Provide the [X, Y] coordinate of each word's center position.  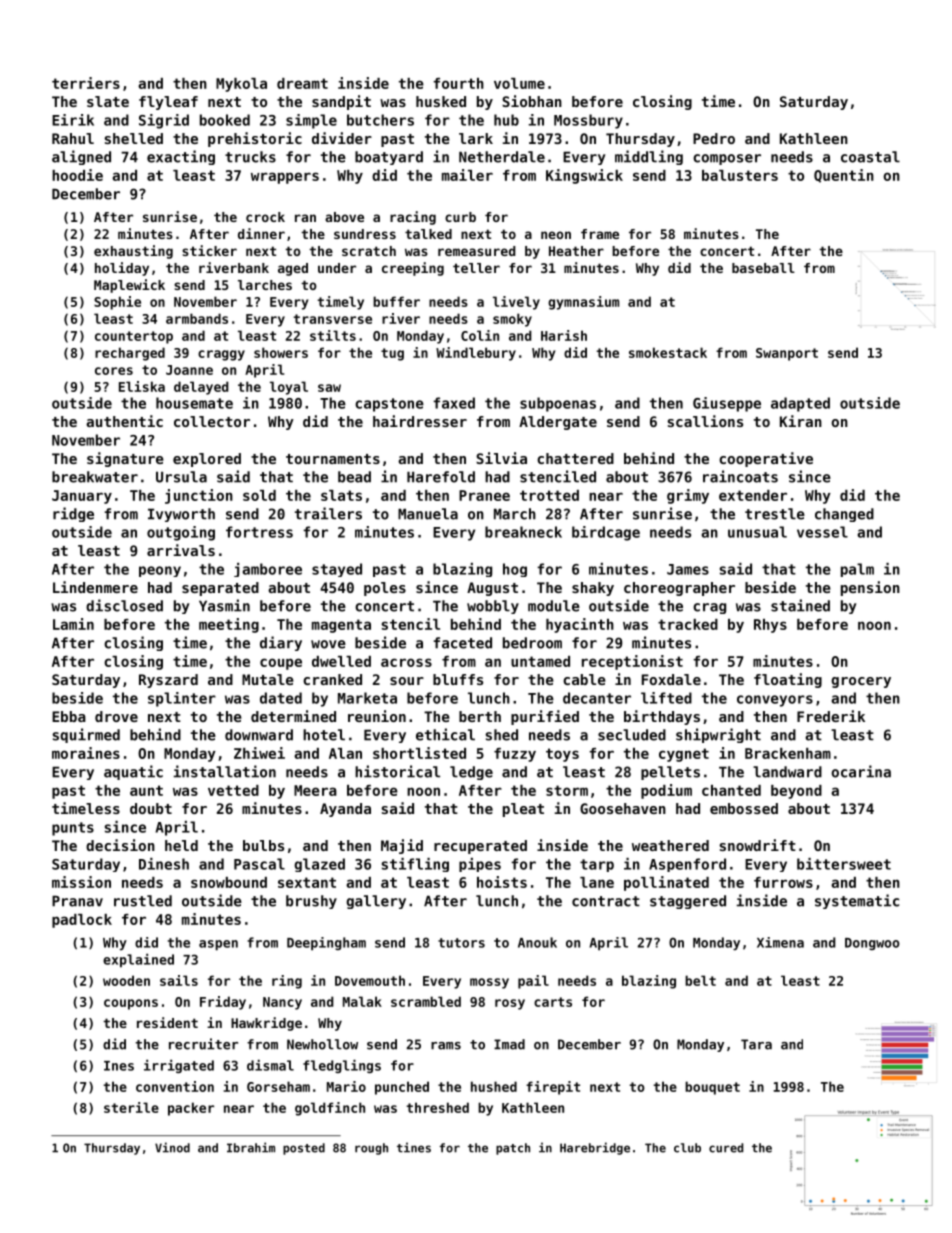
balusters [740, 175]
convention [175, 1086]
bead [354, 477]
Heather [576, 251]
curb [460, 217]
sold [259, 495]
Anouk [537, 942]
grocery [861, 682]
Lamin [73, 624]
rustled [143, 901]
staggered [688, 902]
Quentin [844, 176]
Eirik [73, 120]
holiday [122, 269]
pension [870, 588]
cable [584, 679]
